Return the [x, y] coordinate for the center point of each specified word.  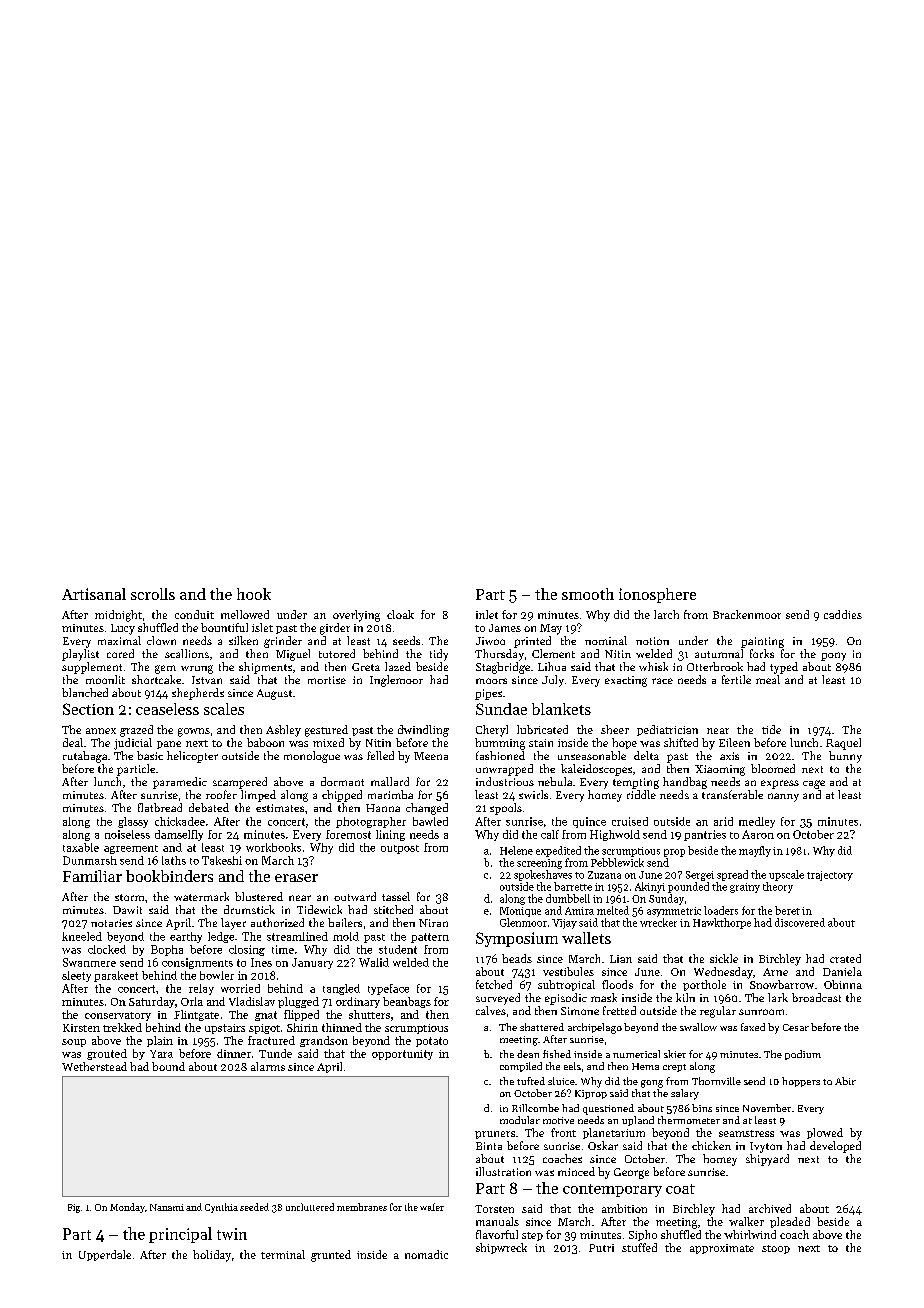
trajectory [830, 876]
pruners [495, 1135]
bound [168, 1066]
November [767, 1108]
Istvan [207, 680]
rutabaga [85, 757]
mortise [327, 680]
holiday [212, 1256]
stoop [776, 1249]
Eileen [734, 742]
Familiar [92, 876]
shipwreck [501, 1248]
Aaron [758, 834]
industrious [505, 781]
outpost [400, 849]
